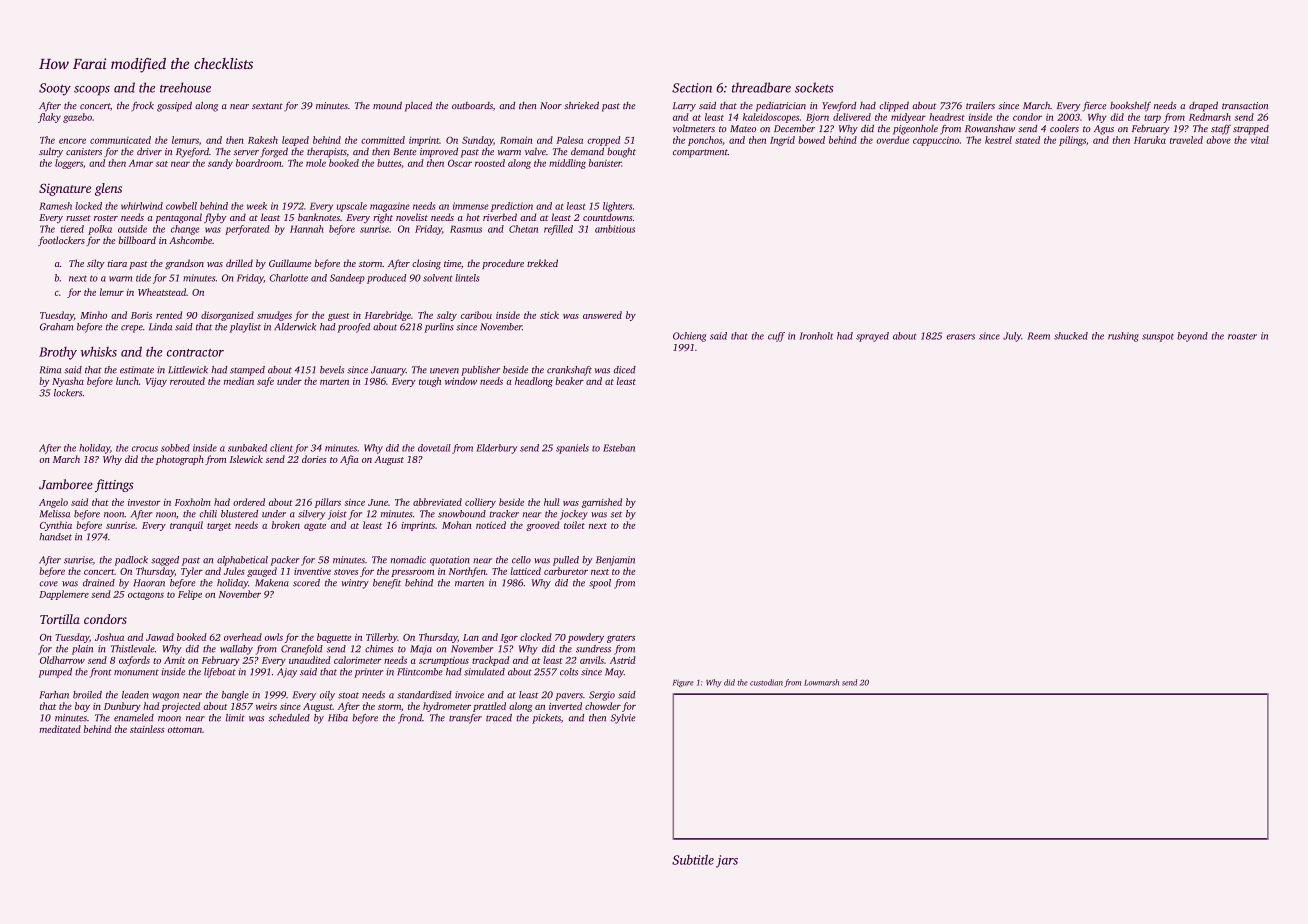  I want to click on octagons, so click(146, 596).
